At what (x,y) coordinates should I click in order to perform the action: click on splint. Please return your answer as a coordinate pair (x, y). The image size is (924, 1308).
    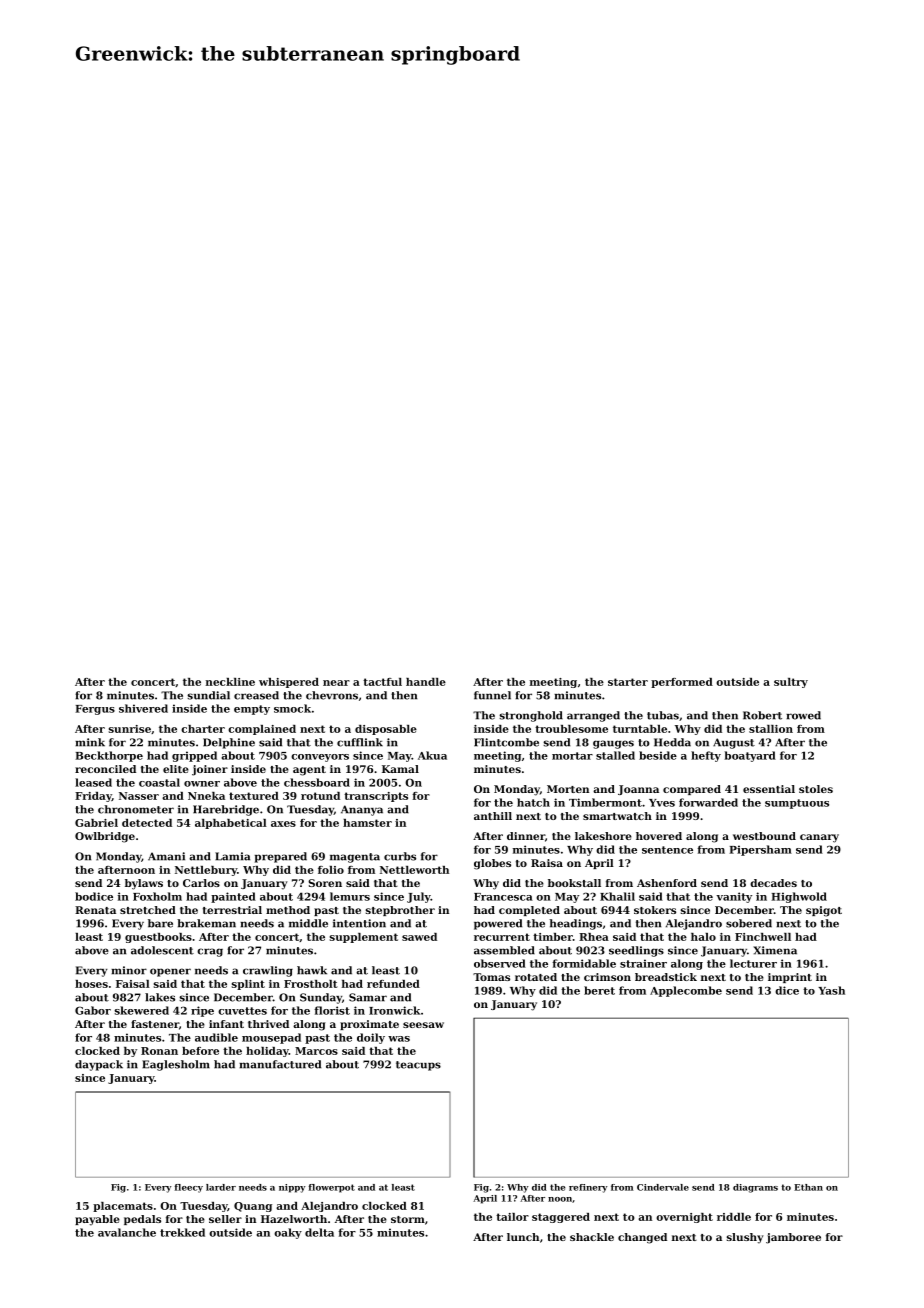
    Looking at the image, I should click on (248, 985).
